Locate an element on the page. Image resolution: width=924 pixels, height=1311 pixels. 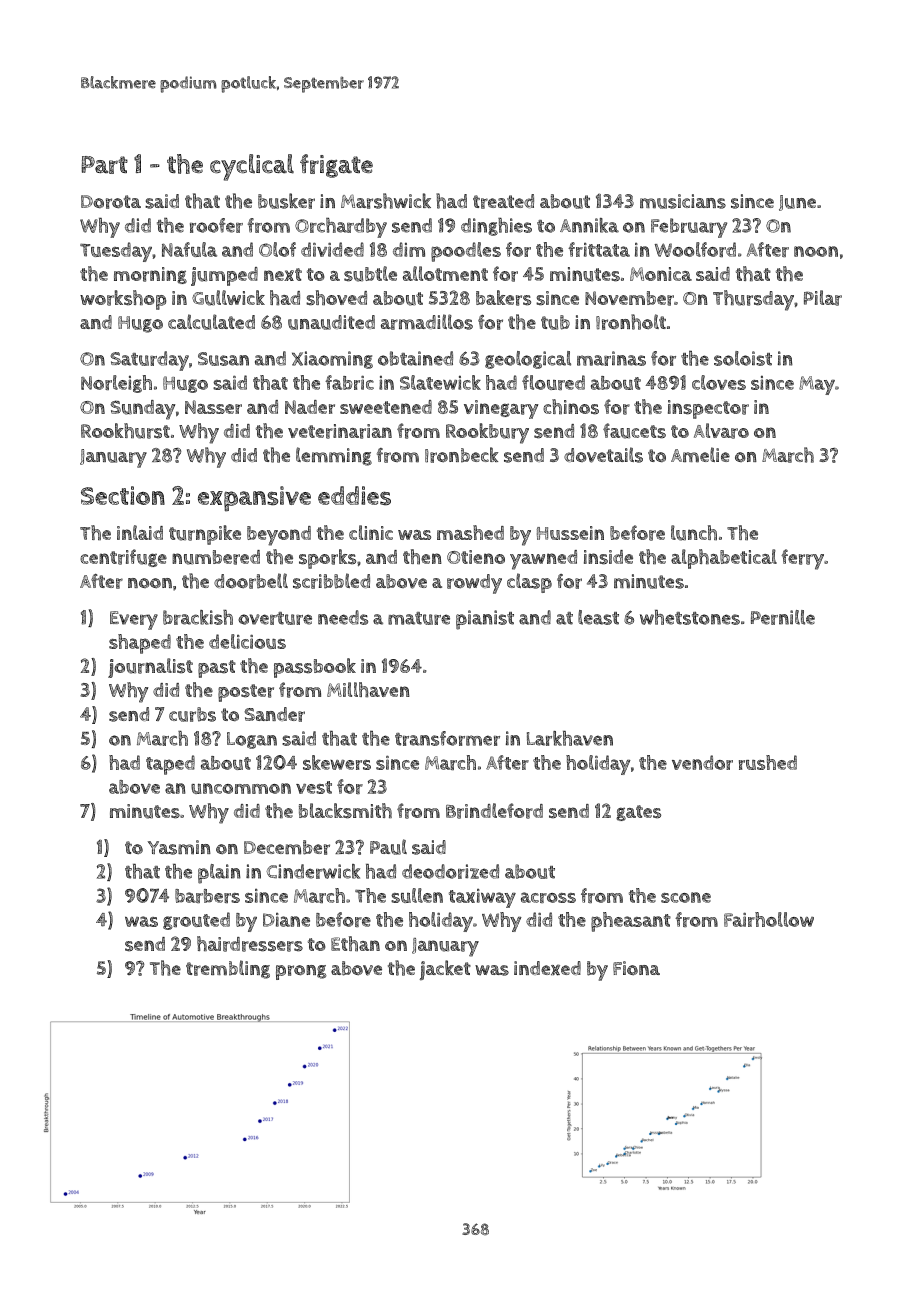
ferry is located at coordinates (802, 559).
